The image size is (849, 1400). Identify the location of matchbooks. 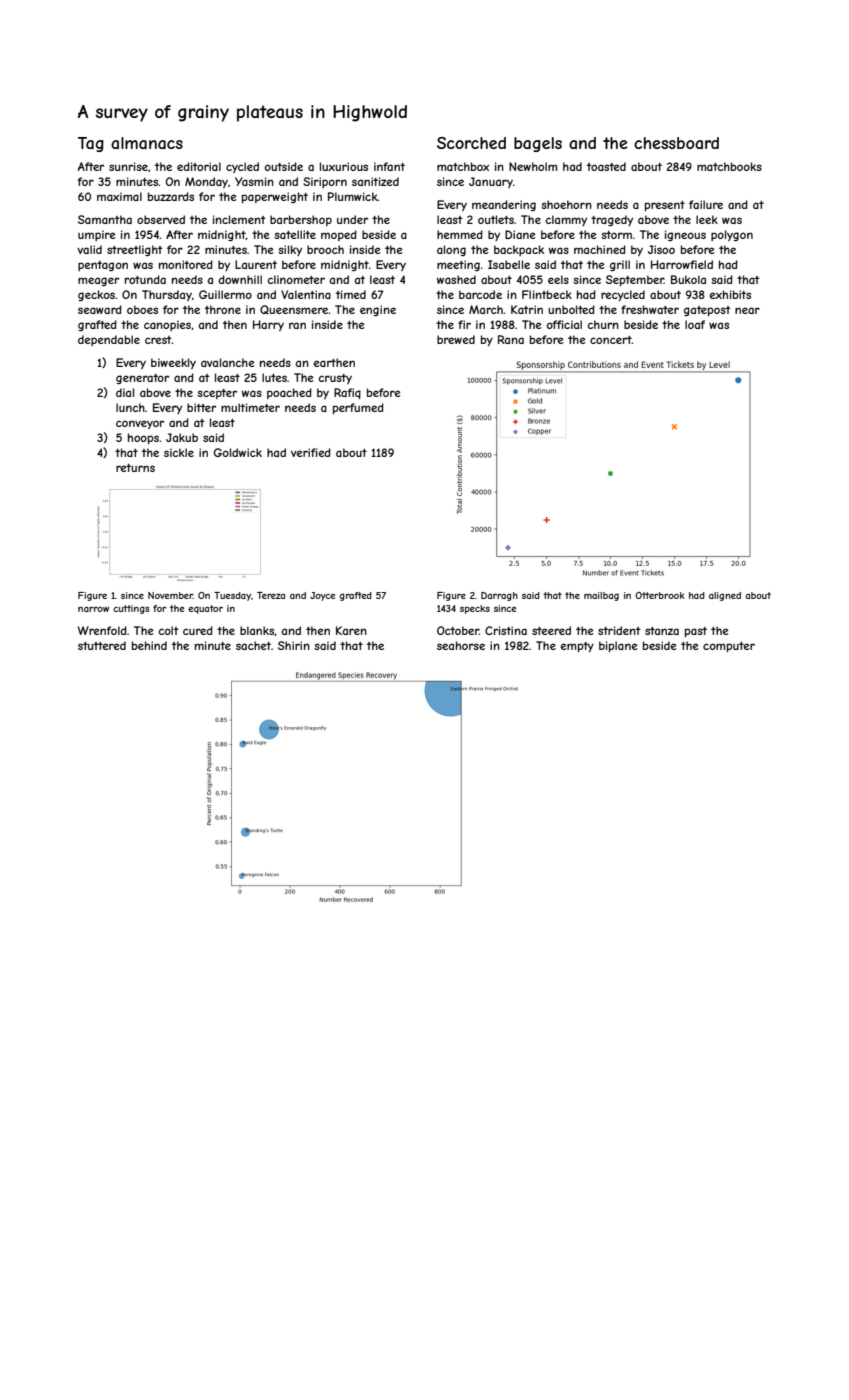
(729, 166).
